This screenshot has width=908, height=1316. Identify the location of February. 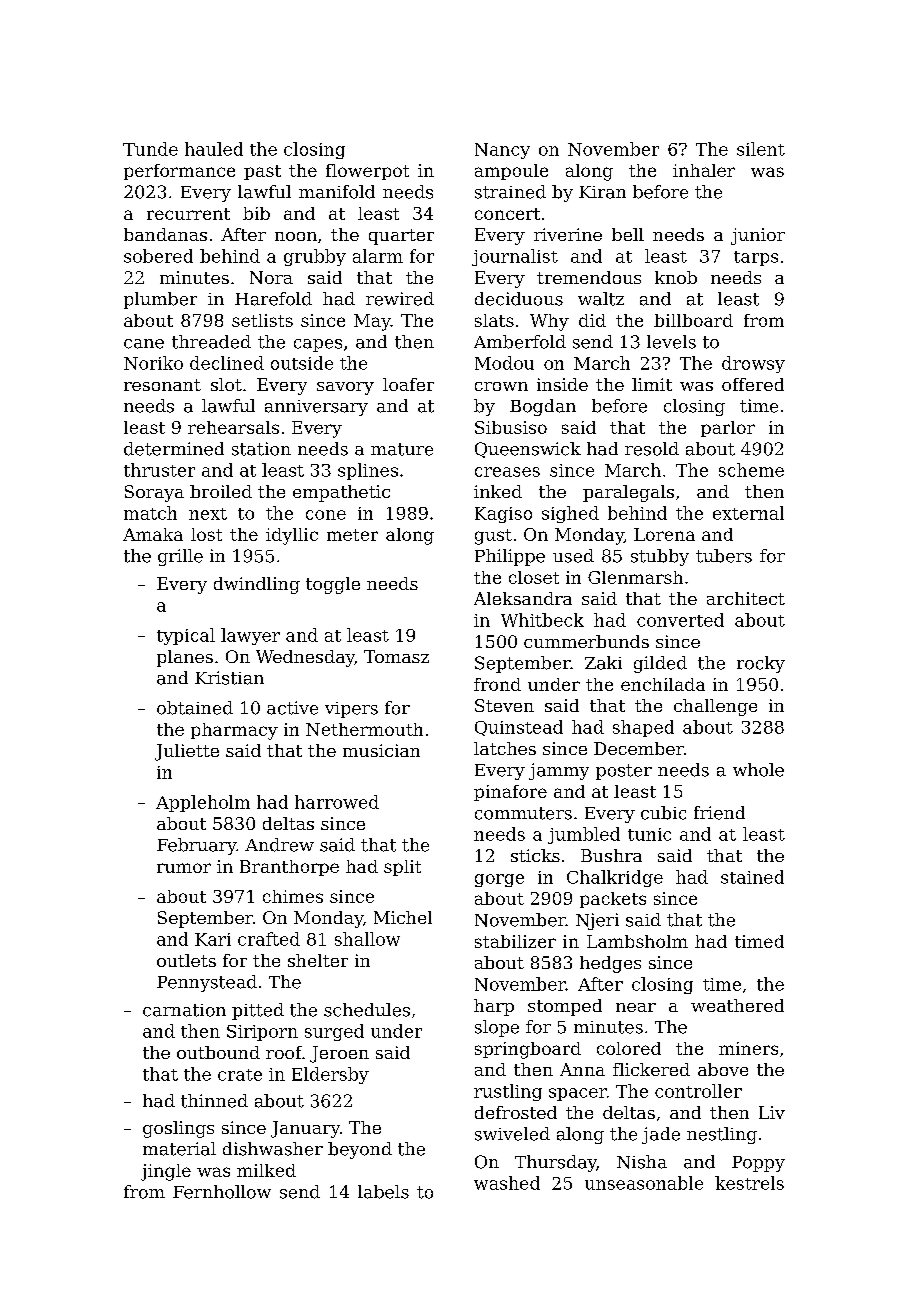
(196, 846).
